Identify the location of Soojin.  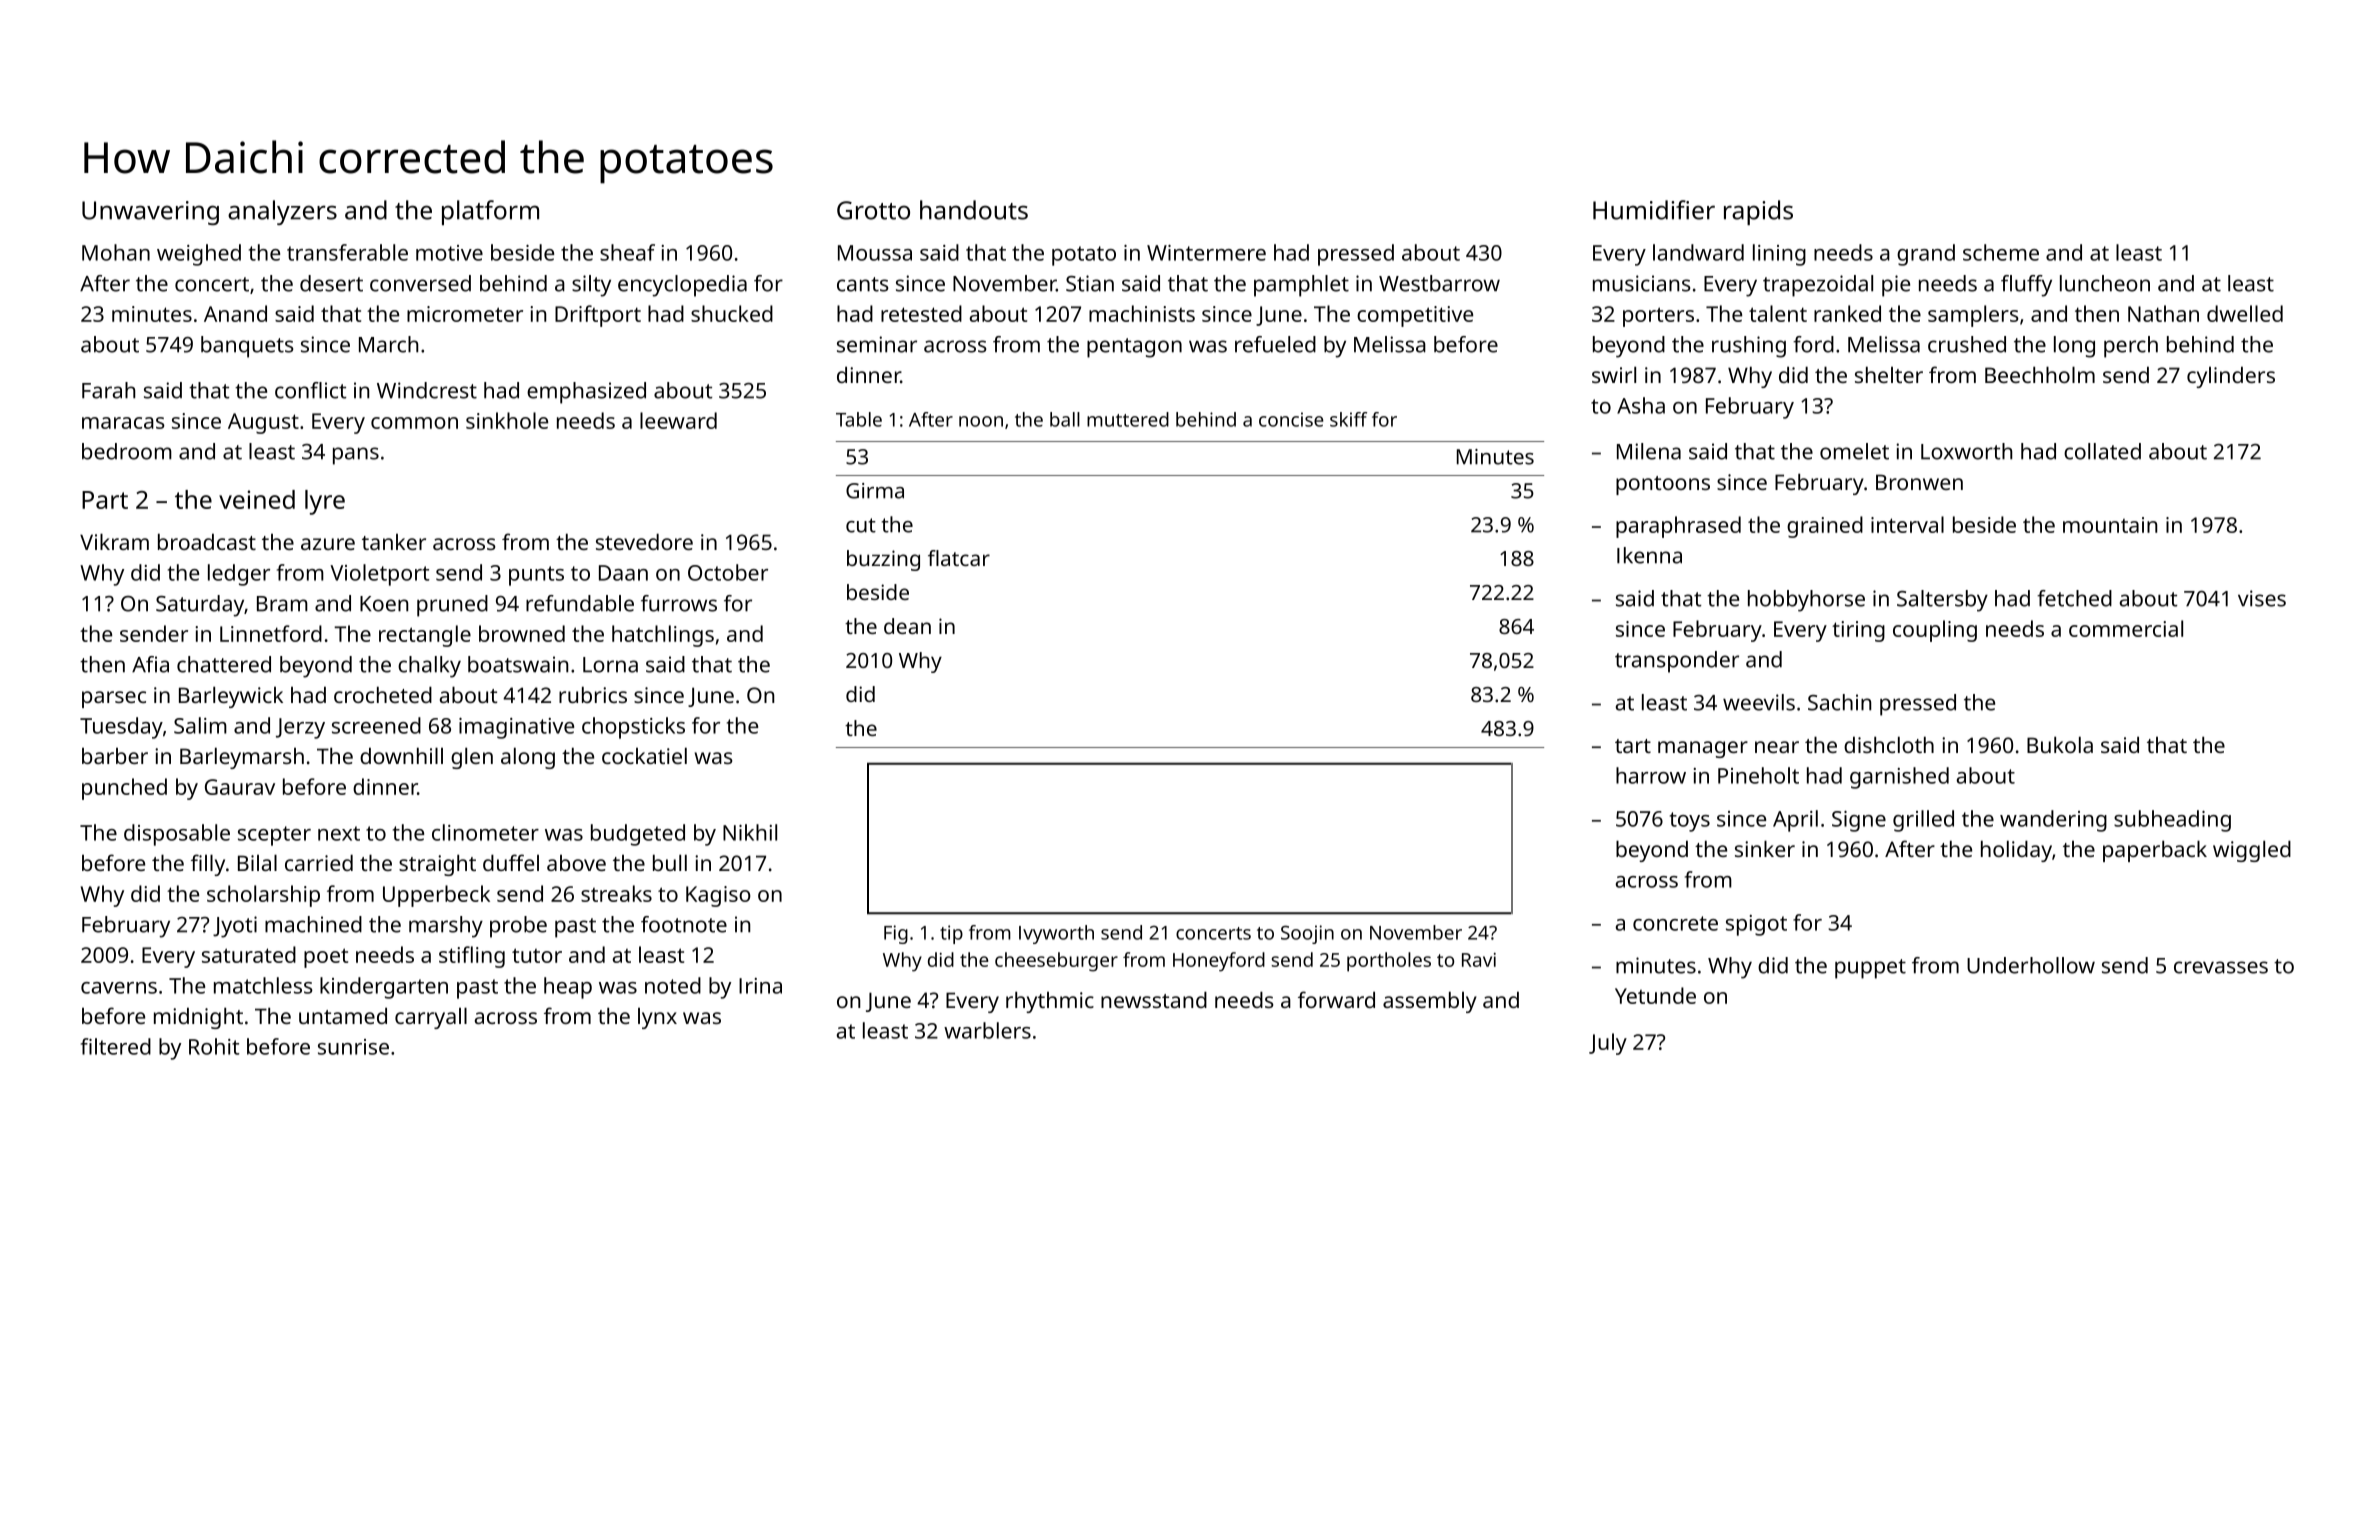
(1307, 934).
